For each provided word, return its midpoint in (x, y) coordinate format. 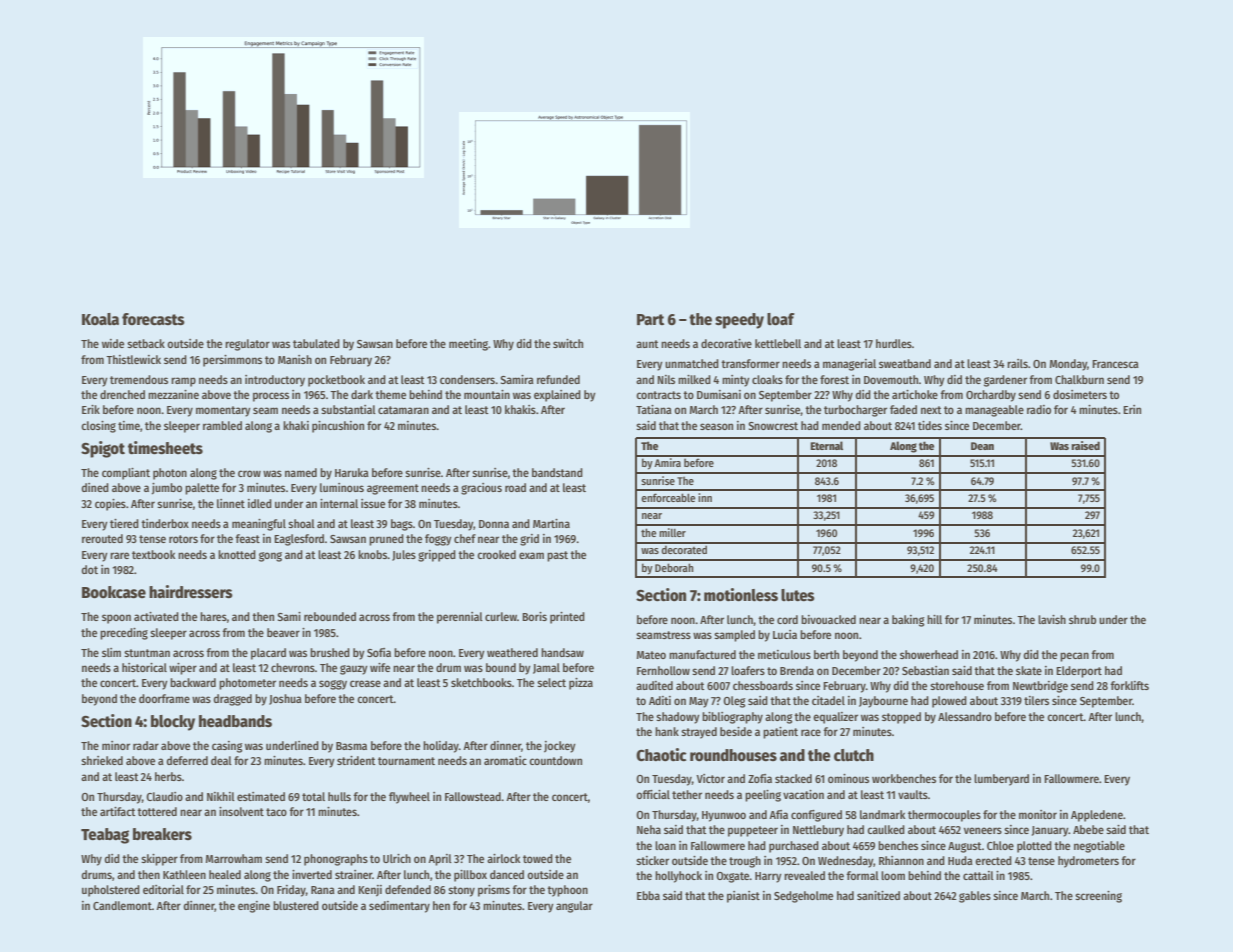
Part (650, 319)
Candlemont (122, 905)
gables (975, 897)
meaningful (259, 525)
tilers (1036, 700)
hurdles (894, 343)
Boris (534, 616)
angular (574, 907)
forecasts (153, 319)
